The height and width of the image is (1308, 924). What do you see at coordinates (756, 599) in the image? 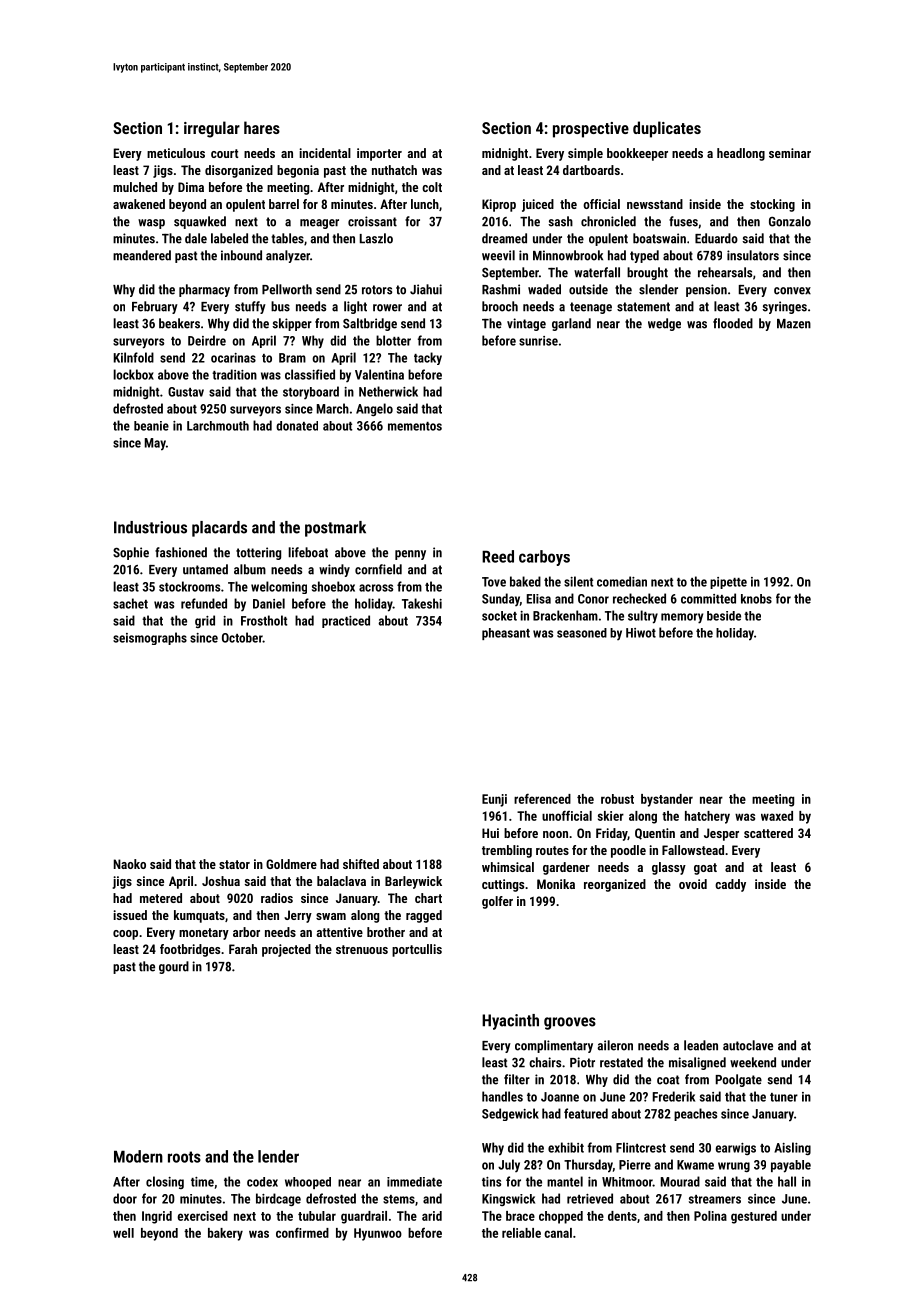
I see `knobs` at bounding box center [756, 599].
